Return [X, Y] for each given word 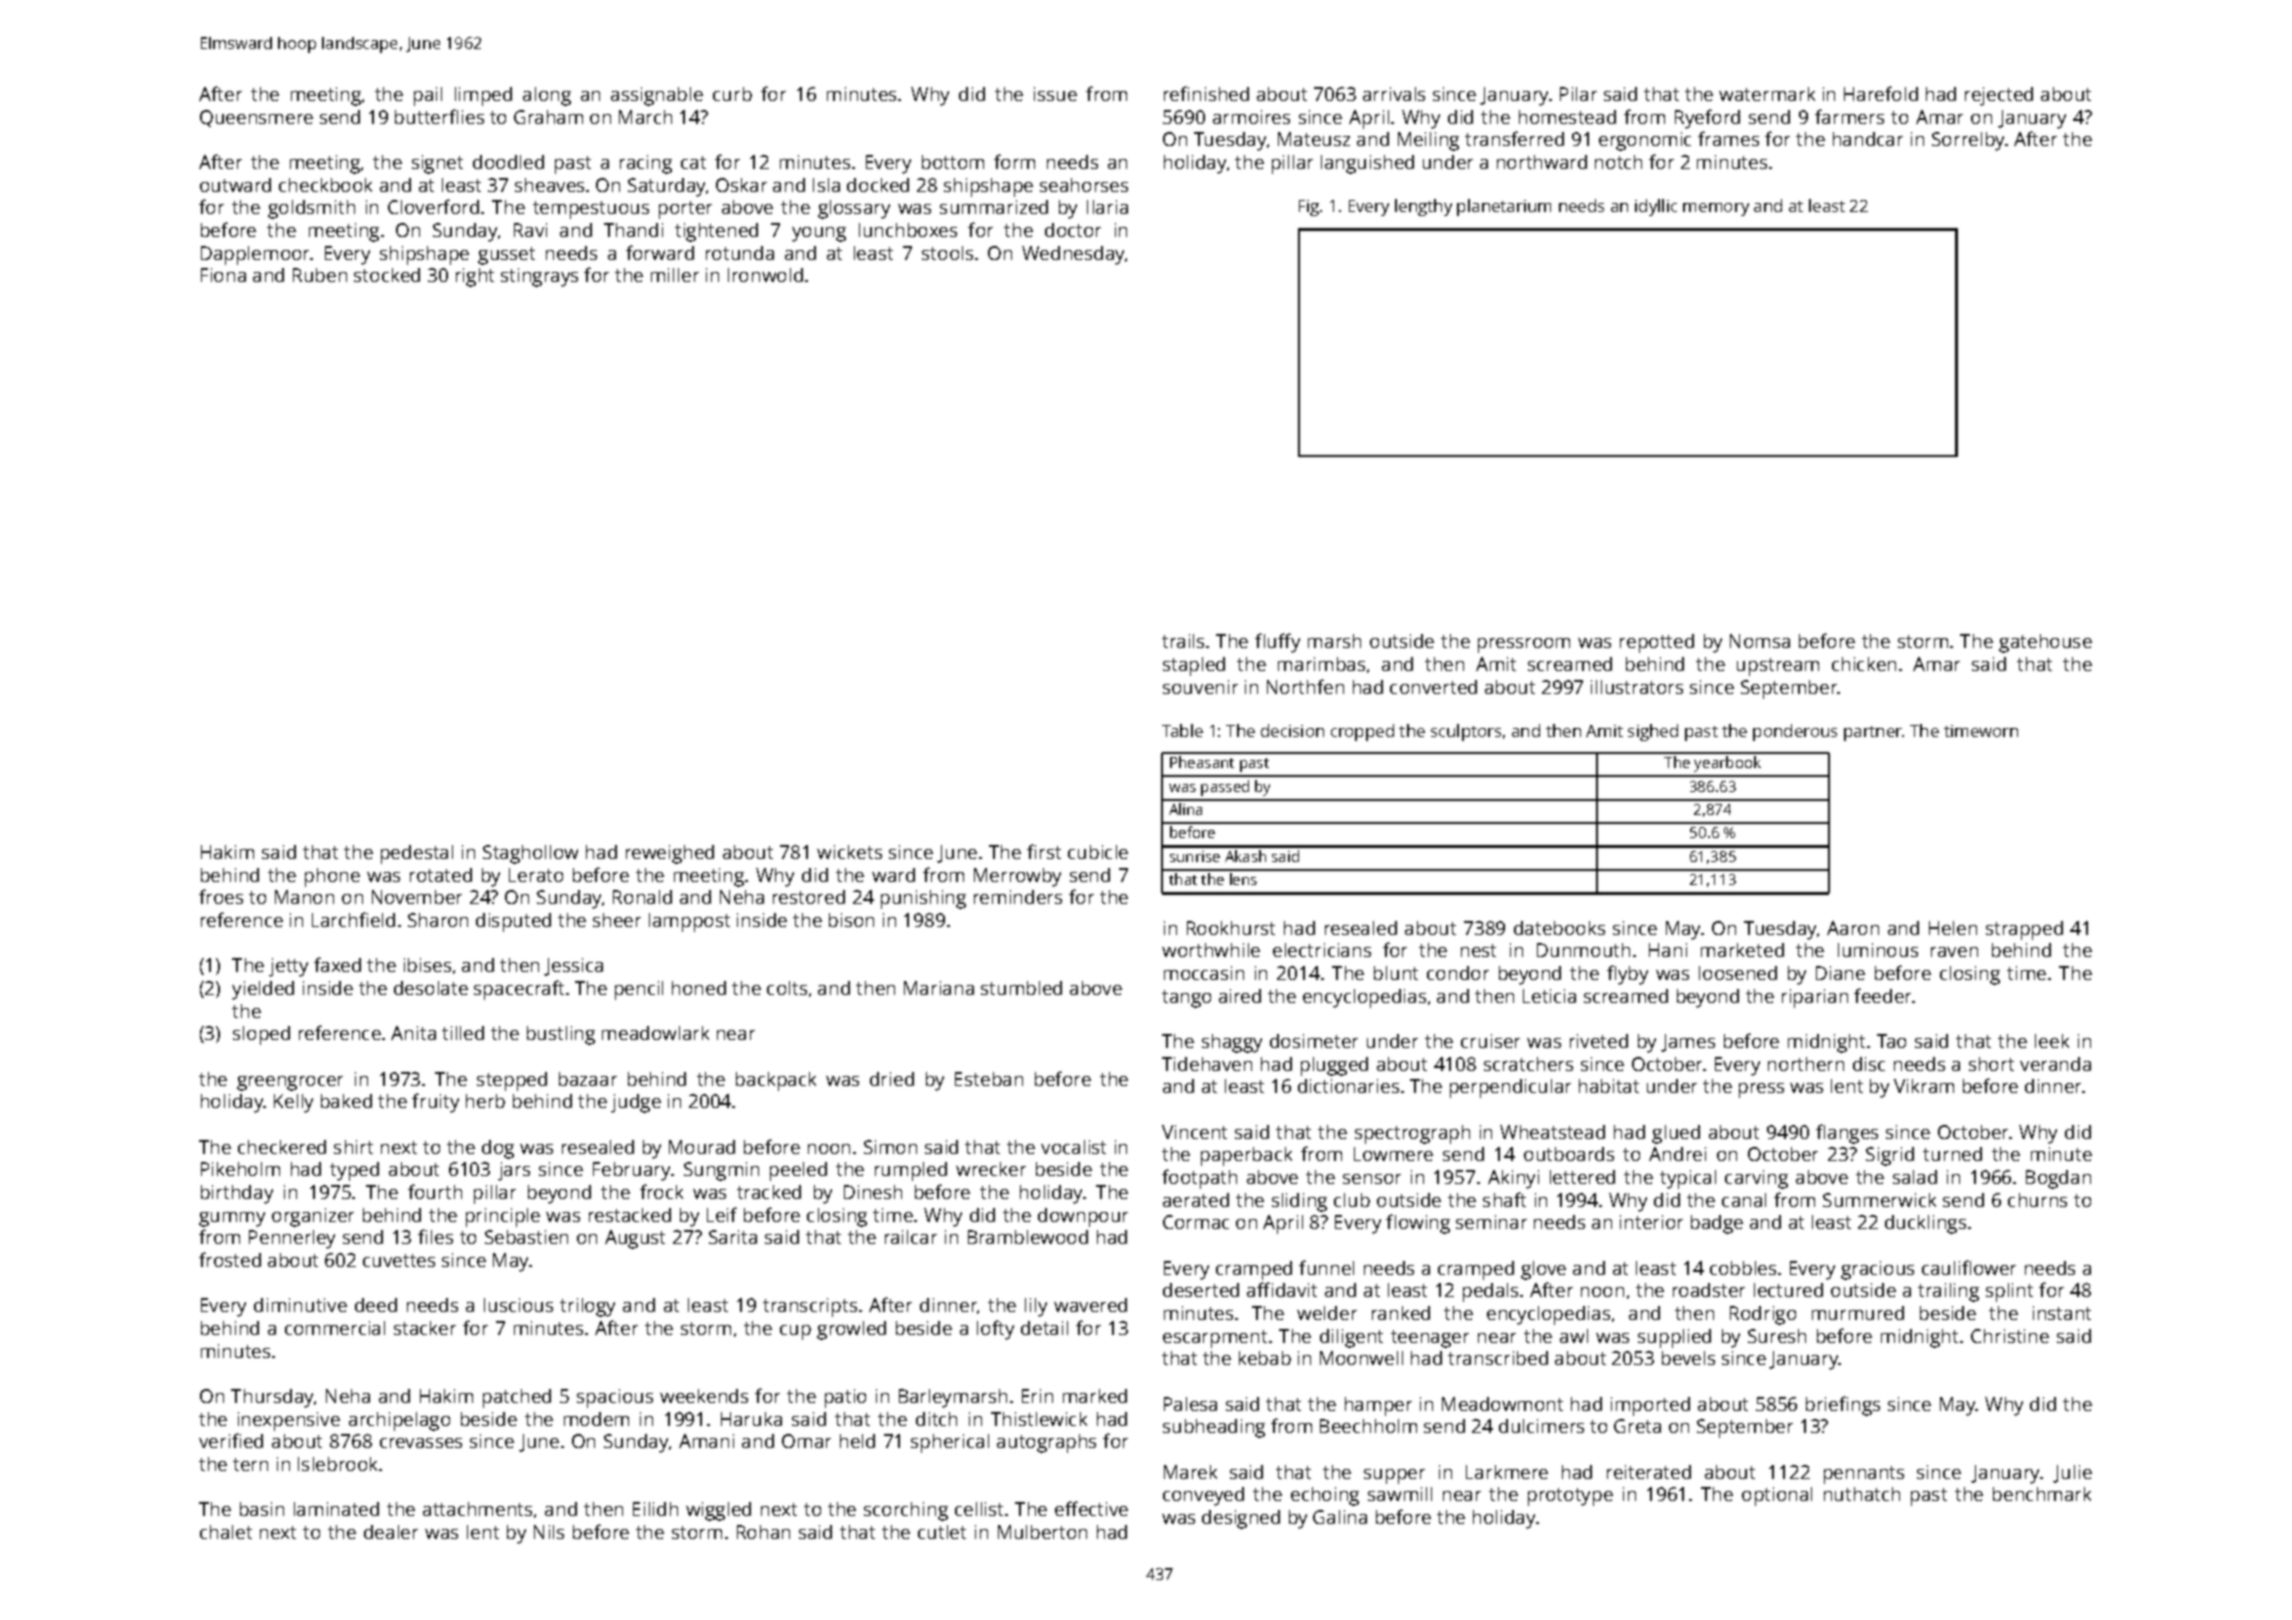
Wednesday [1073, 255]
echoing [1325, 1496]
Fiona [223, 275]
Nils [549, 1532]
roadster [1709, 1290]
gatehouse [2045, 643]
